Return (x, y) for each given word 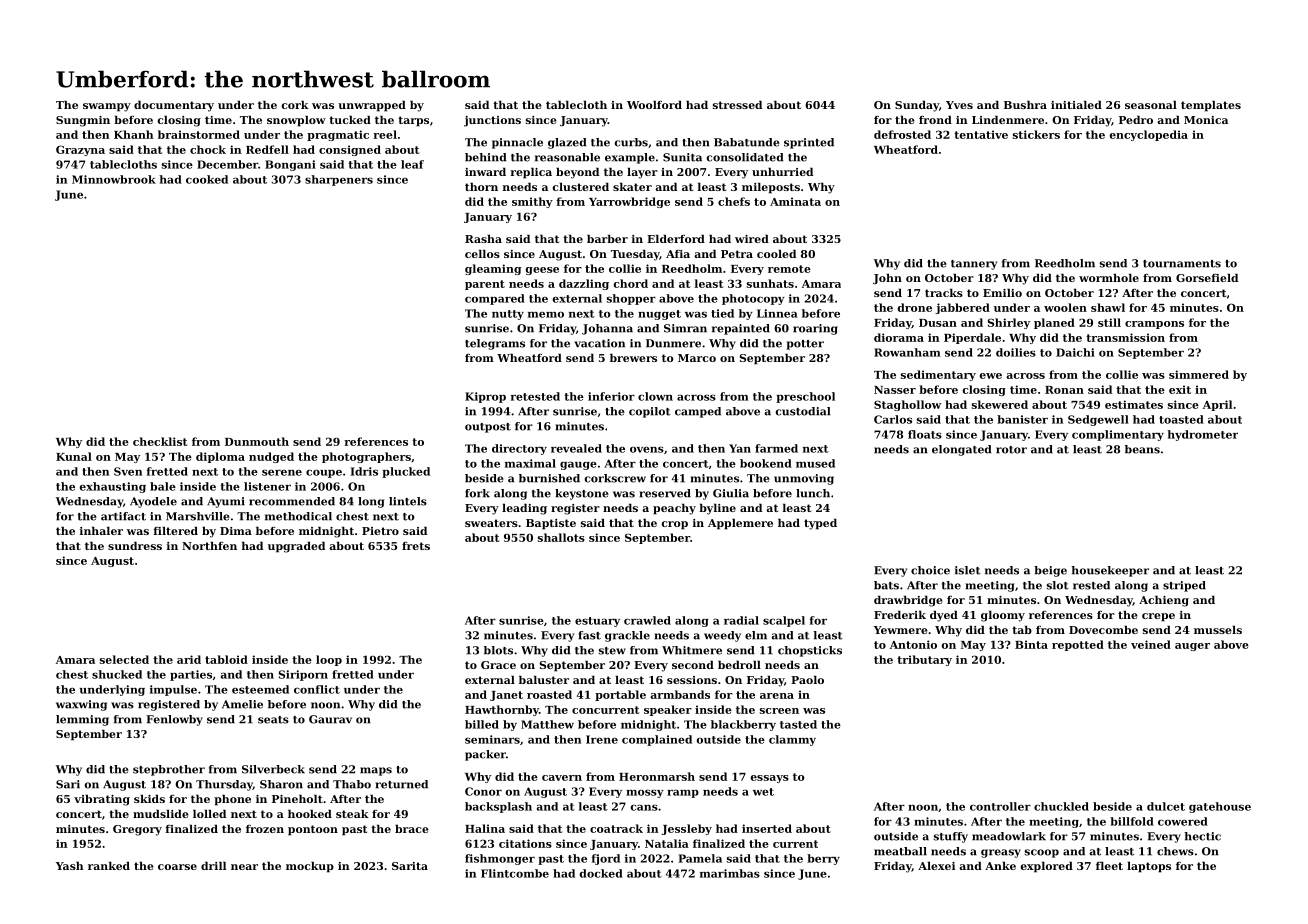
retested (535, 396)
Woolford (654, 104)
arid (189, 659)
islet (968, 570)
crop (675, 525)
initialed (1076, 104)
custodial (802, 411)
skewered (1000, 404)
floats (925, 434)
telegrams (495, 344)
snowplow (296, 121)
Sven (128, 471)
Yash (70, 865)
